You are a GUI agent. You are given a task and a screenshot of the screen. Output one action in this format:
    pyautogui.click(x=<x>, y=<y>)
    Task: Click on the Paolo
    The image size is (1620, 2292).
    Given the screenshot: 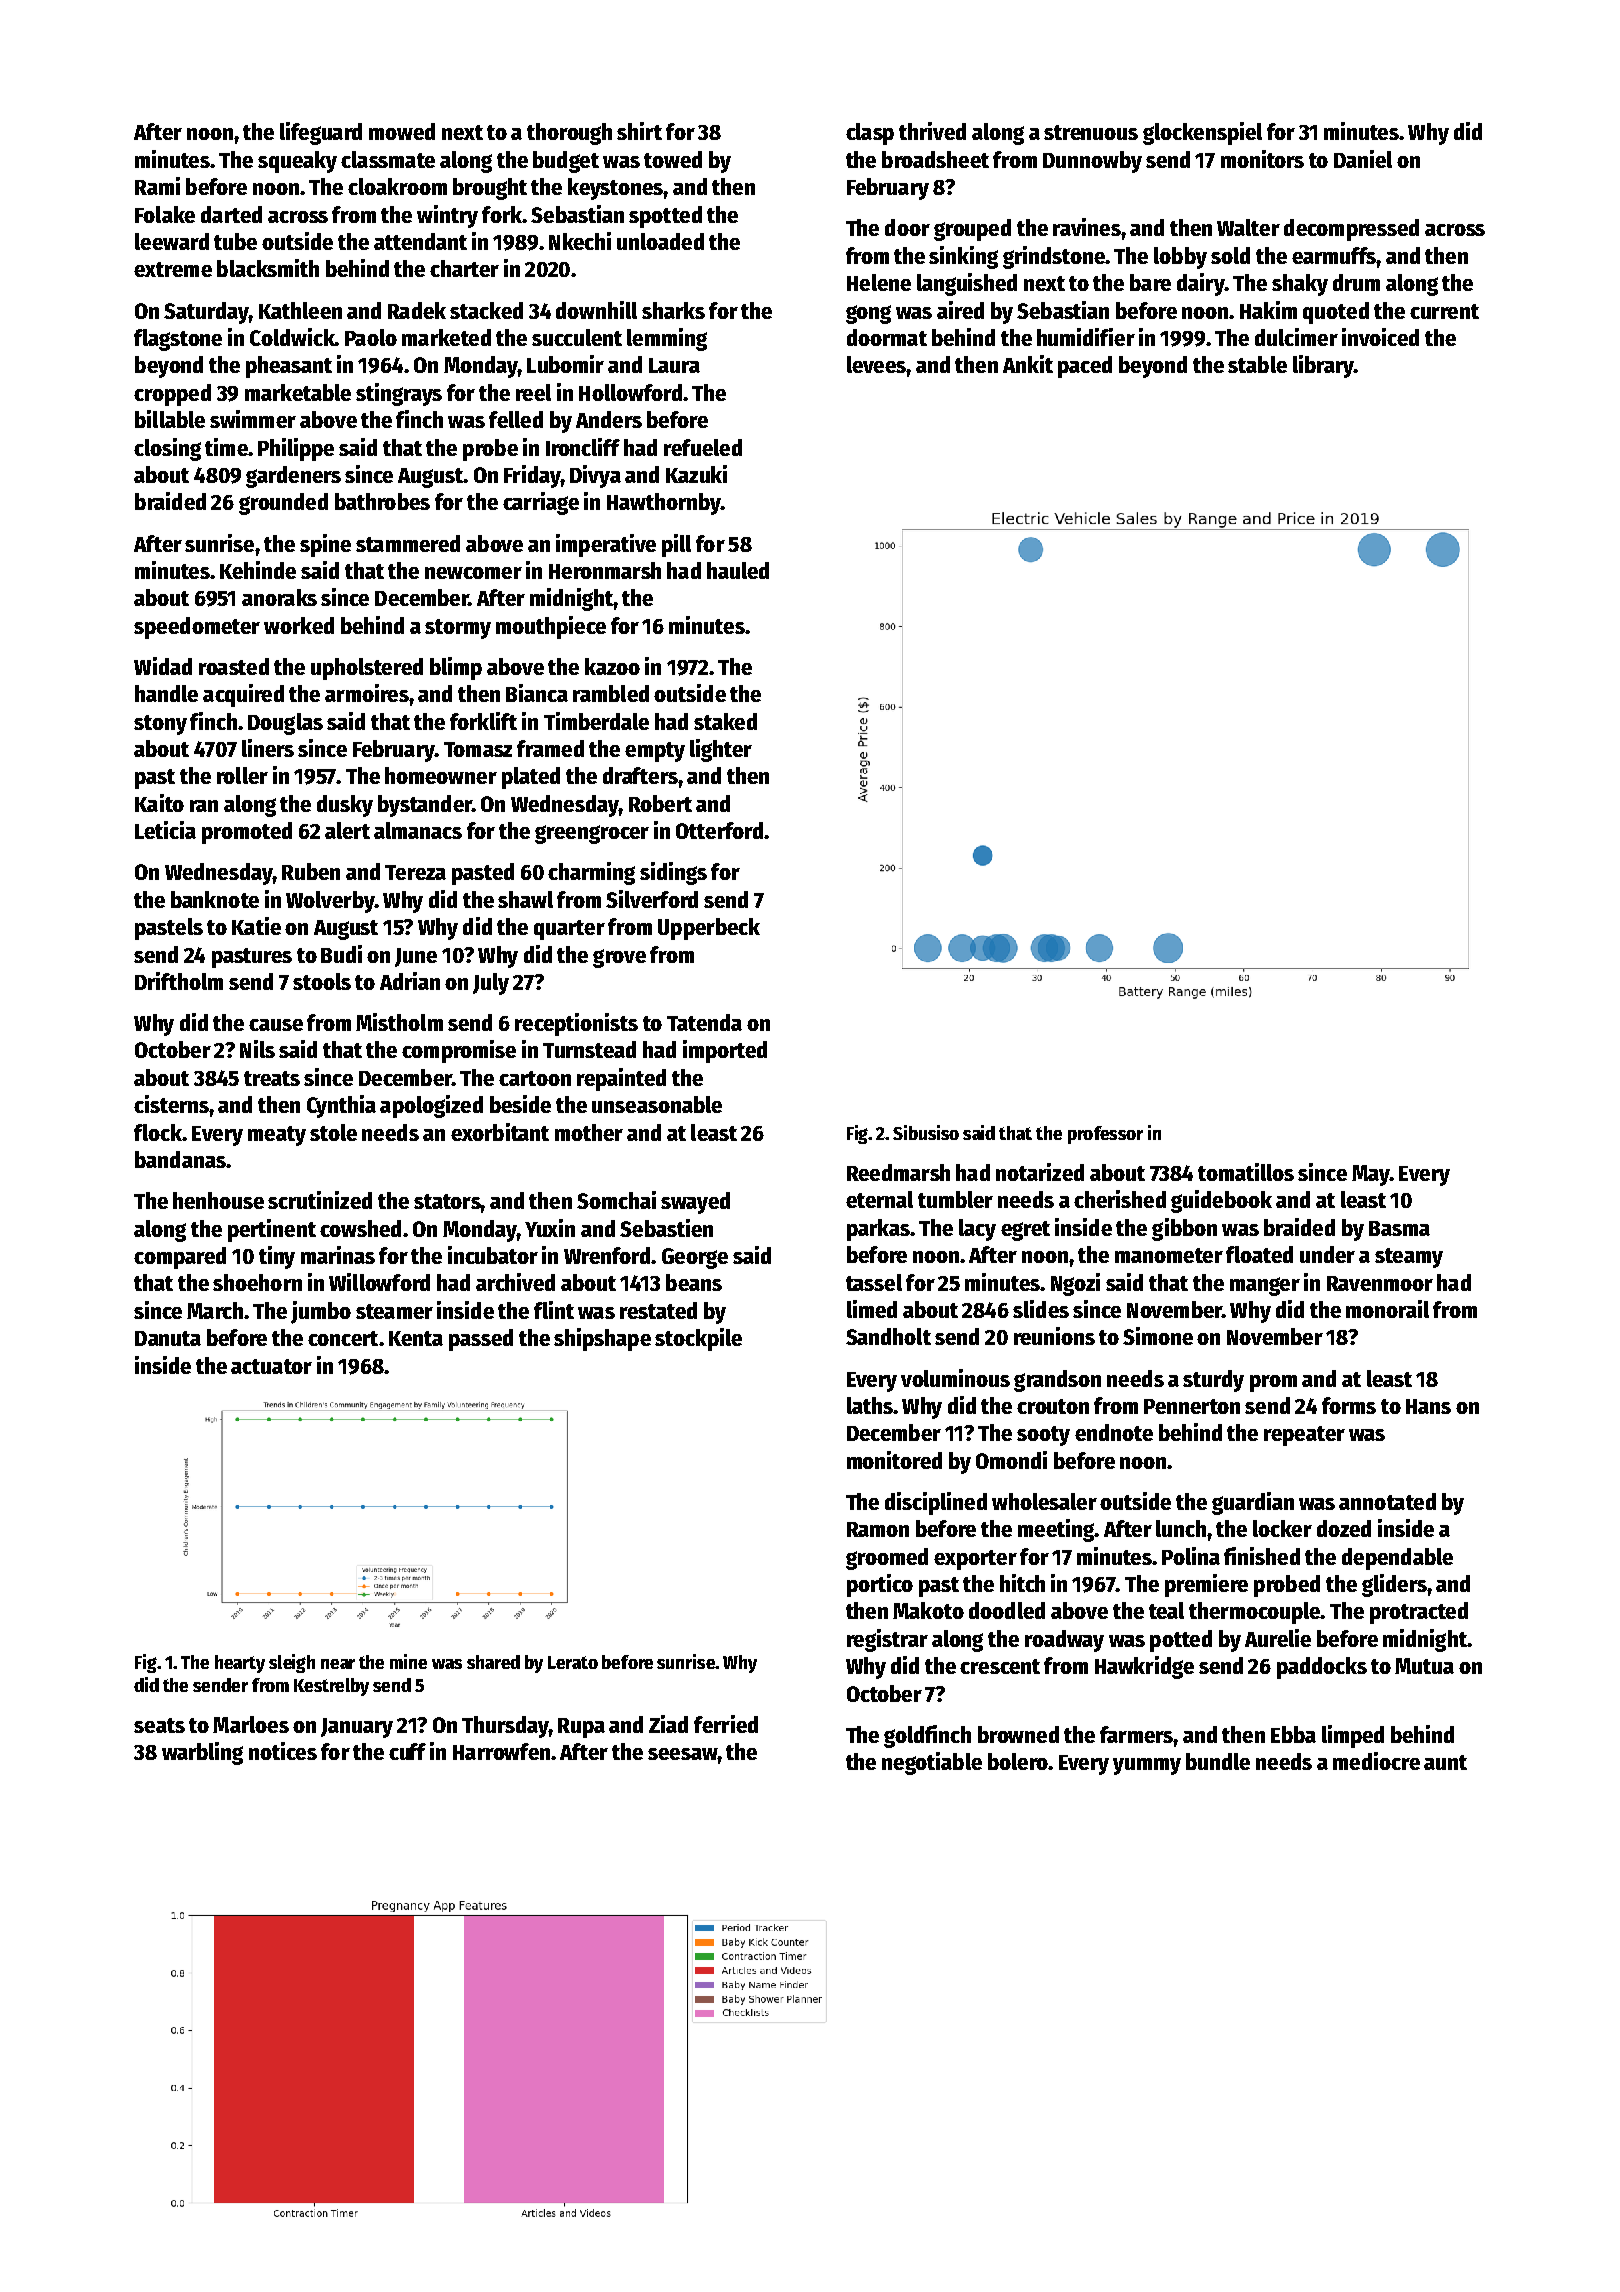 What is the action you would take?
    pyautogui.click(x=371, y=337)
